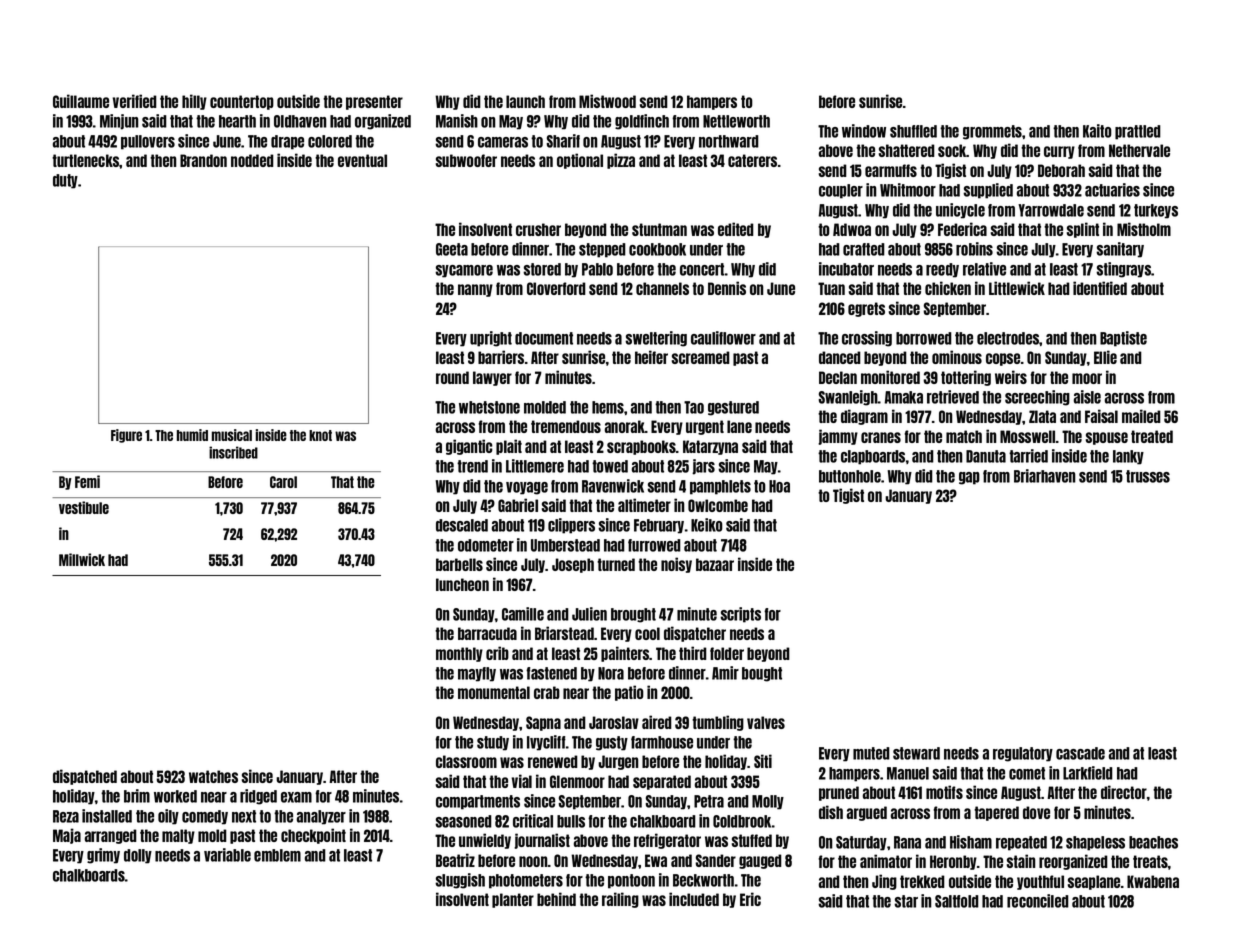  Describe the element at coordinates (953, 397) in the page. I see `retrieved` at that location.
